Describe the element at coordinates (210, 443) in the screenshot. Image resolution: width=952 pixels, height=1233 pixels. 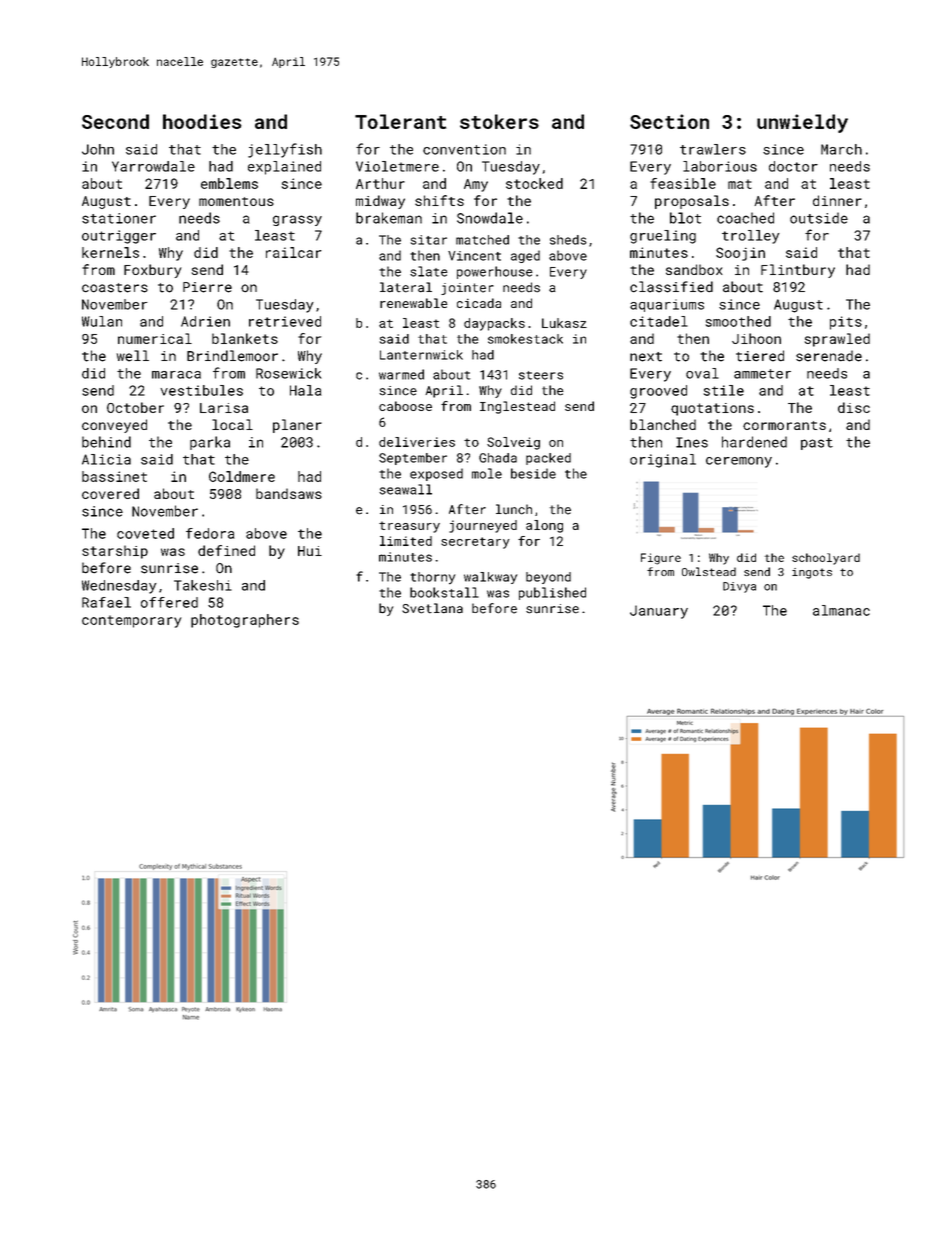
I see `parka` at that location.
